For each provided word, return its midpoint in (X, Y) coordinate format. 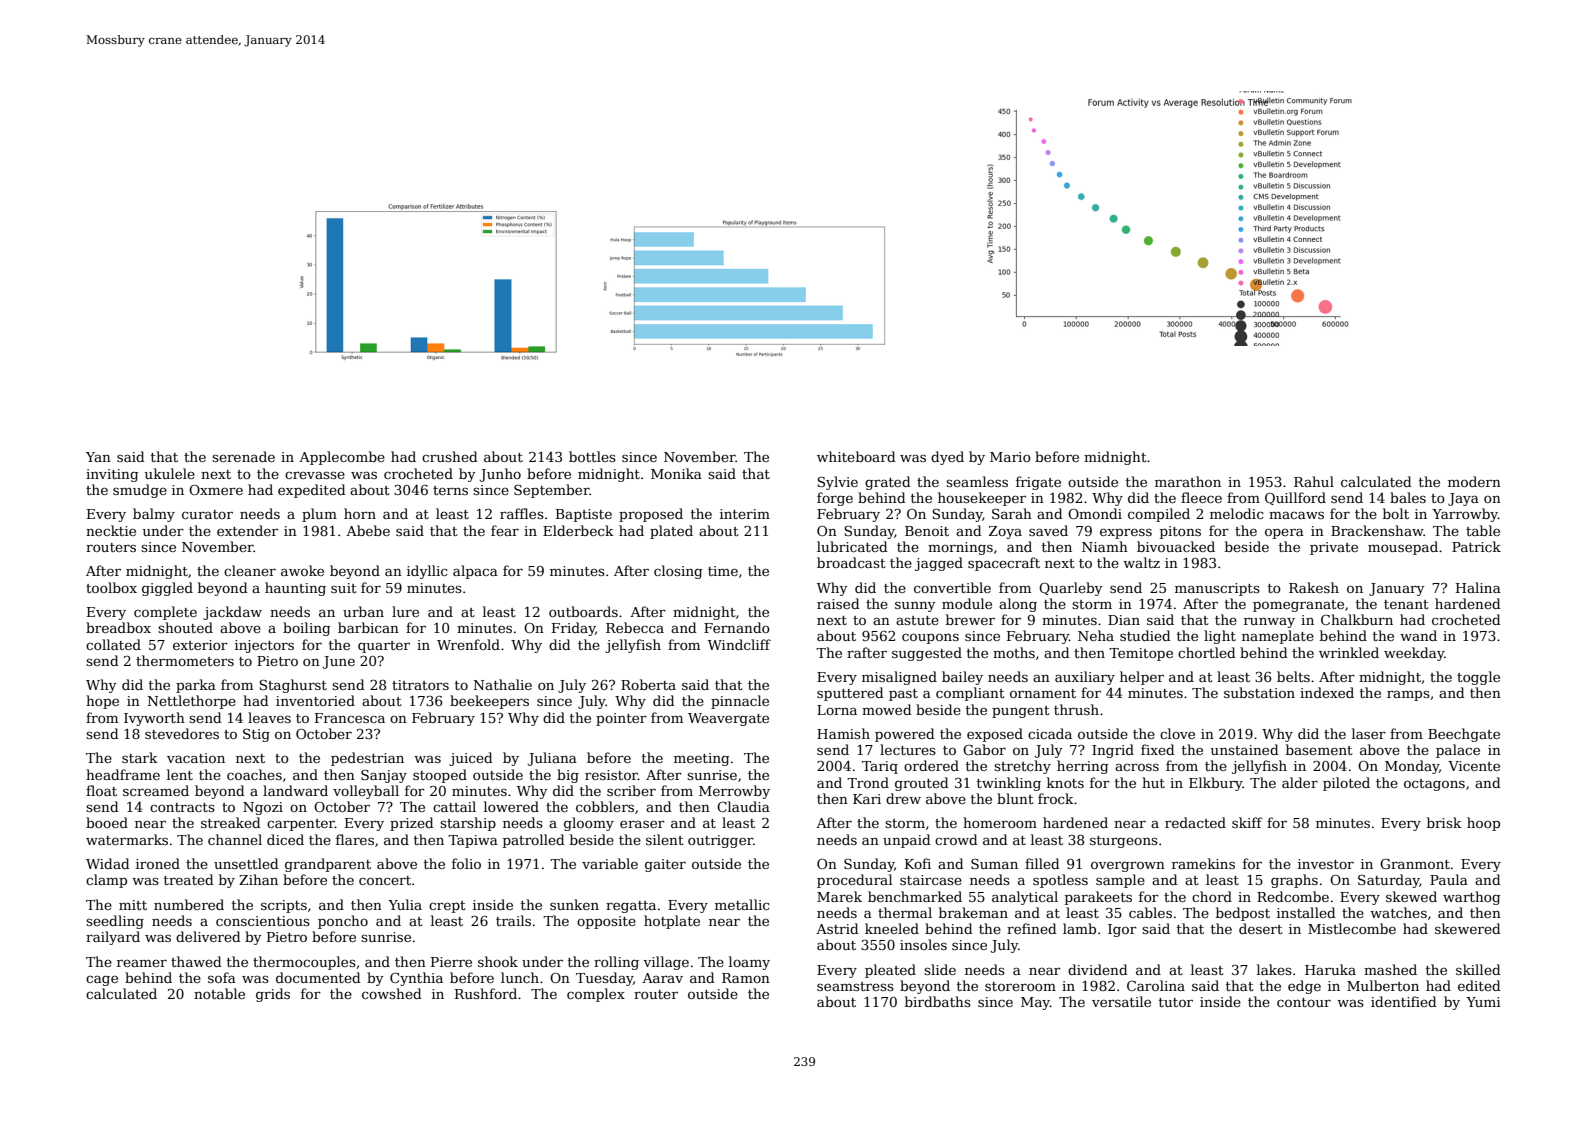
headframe (123, 774)
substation (1259, 692)
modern (1474, 481)
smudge (140, 491)
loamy (749, 963)
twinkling (1009, 784)
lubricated (852, 546)
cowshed (392, 993)
